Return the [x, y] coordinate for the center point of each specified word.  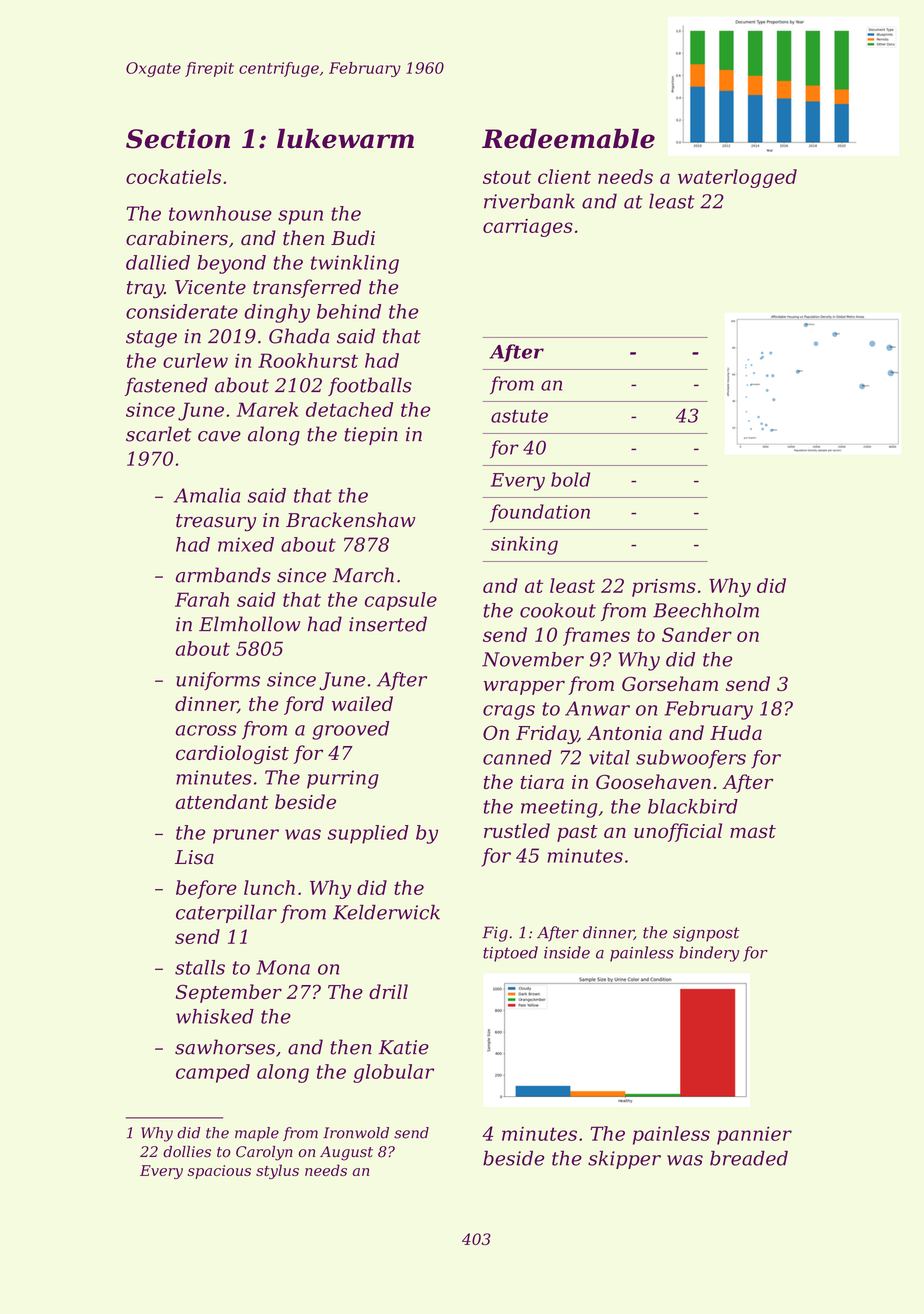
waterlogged [737, 178]
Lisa [194, 857]
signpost [706, 934]
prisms [664, 588]
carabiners [177, 238]
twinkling [355, 264]
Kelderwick [386, 912]
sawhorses [225, 1047]
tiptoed [510, 954]
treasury [216, 523]
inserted [388, 624]
